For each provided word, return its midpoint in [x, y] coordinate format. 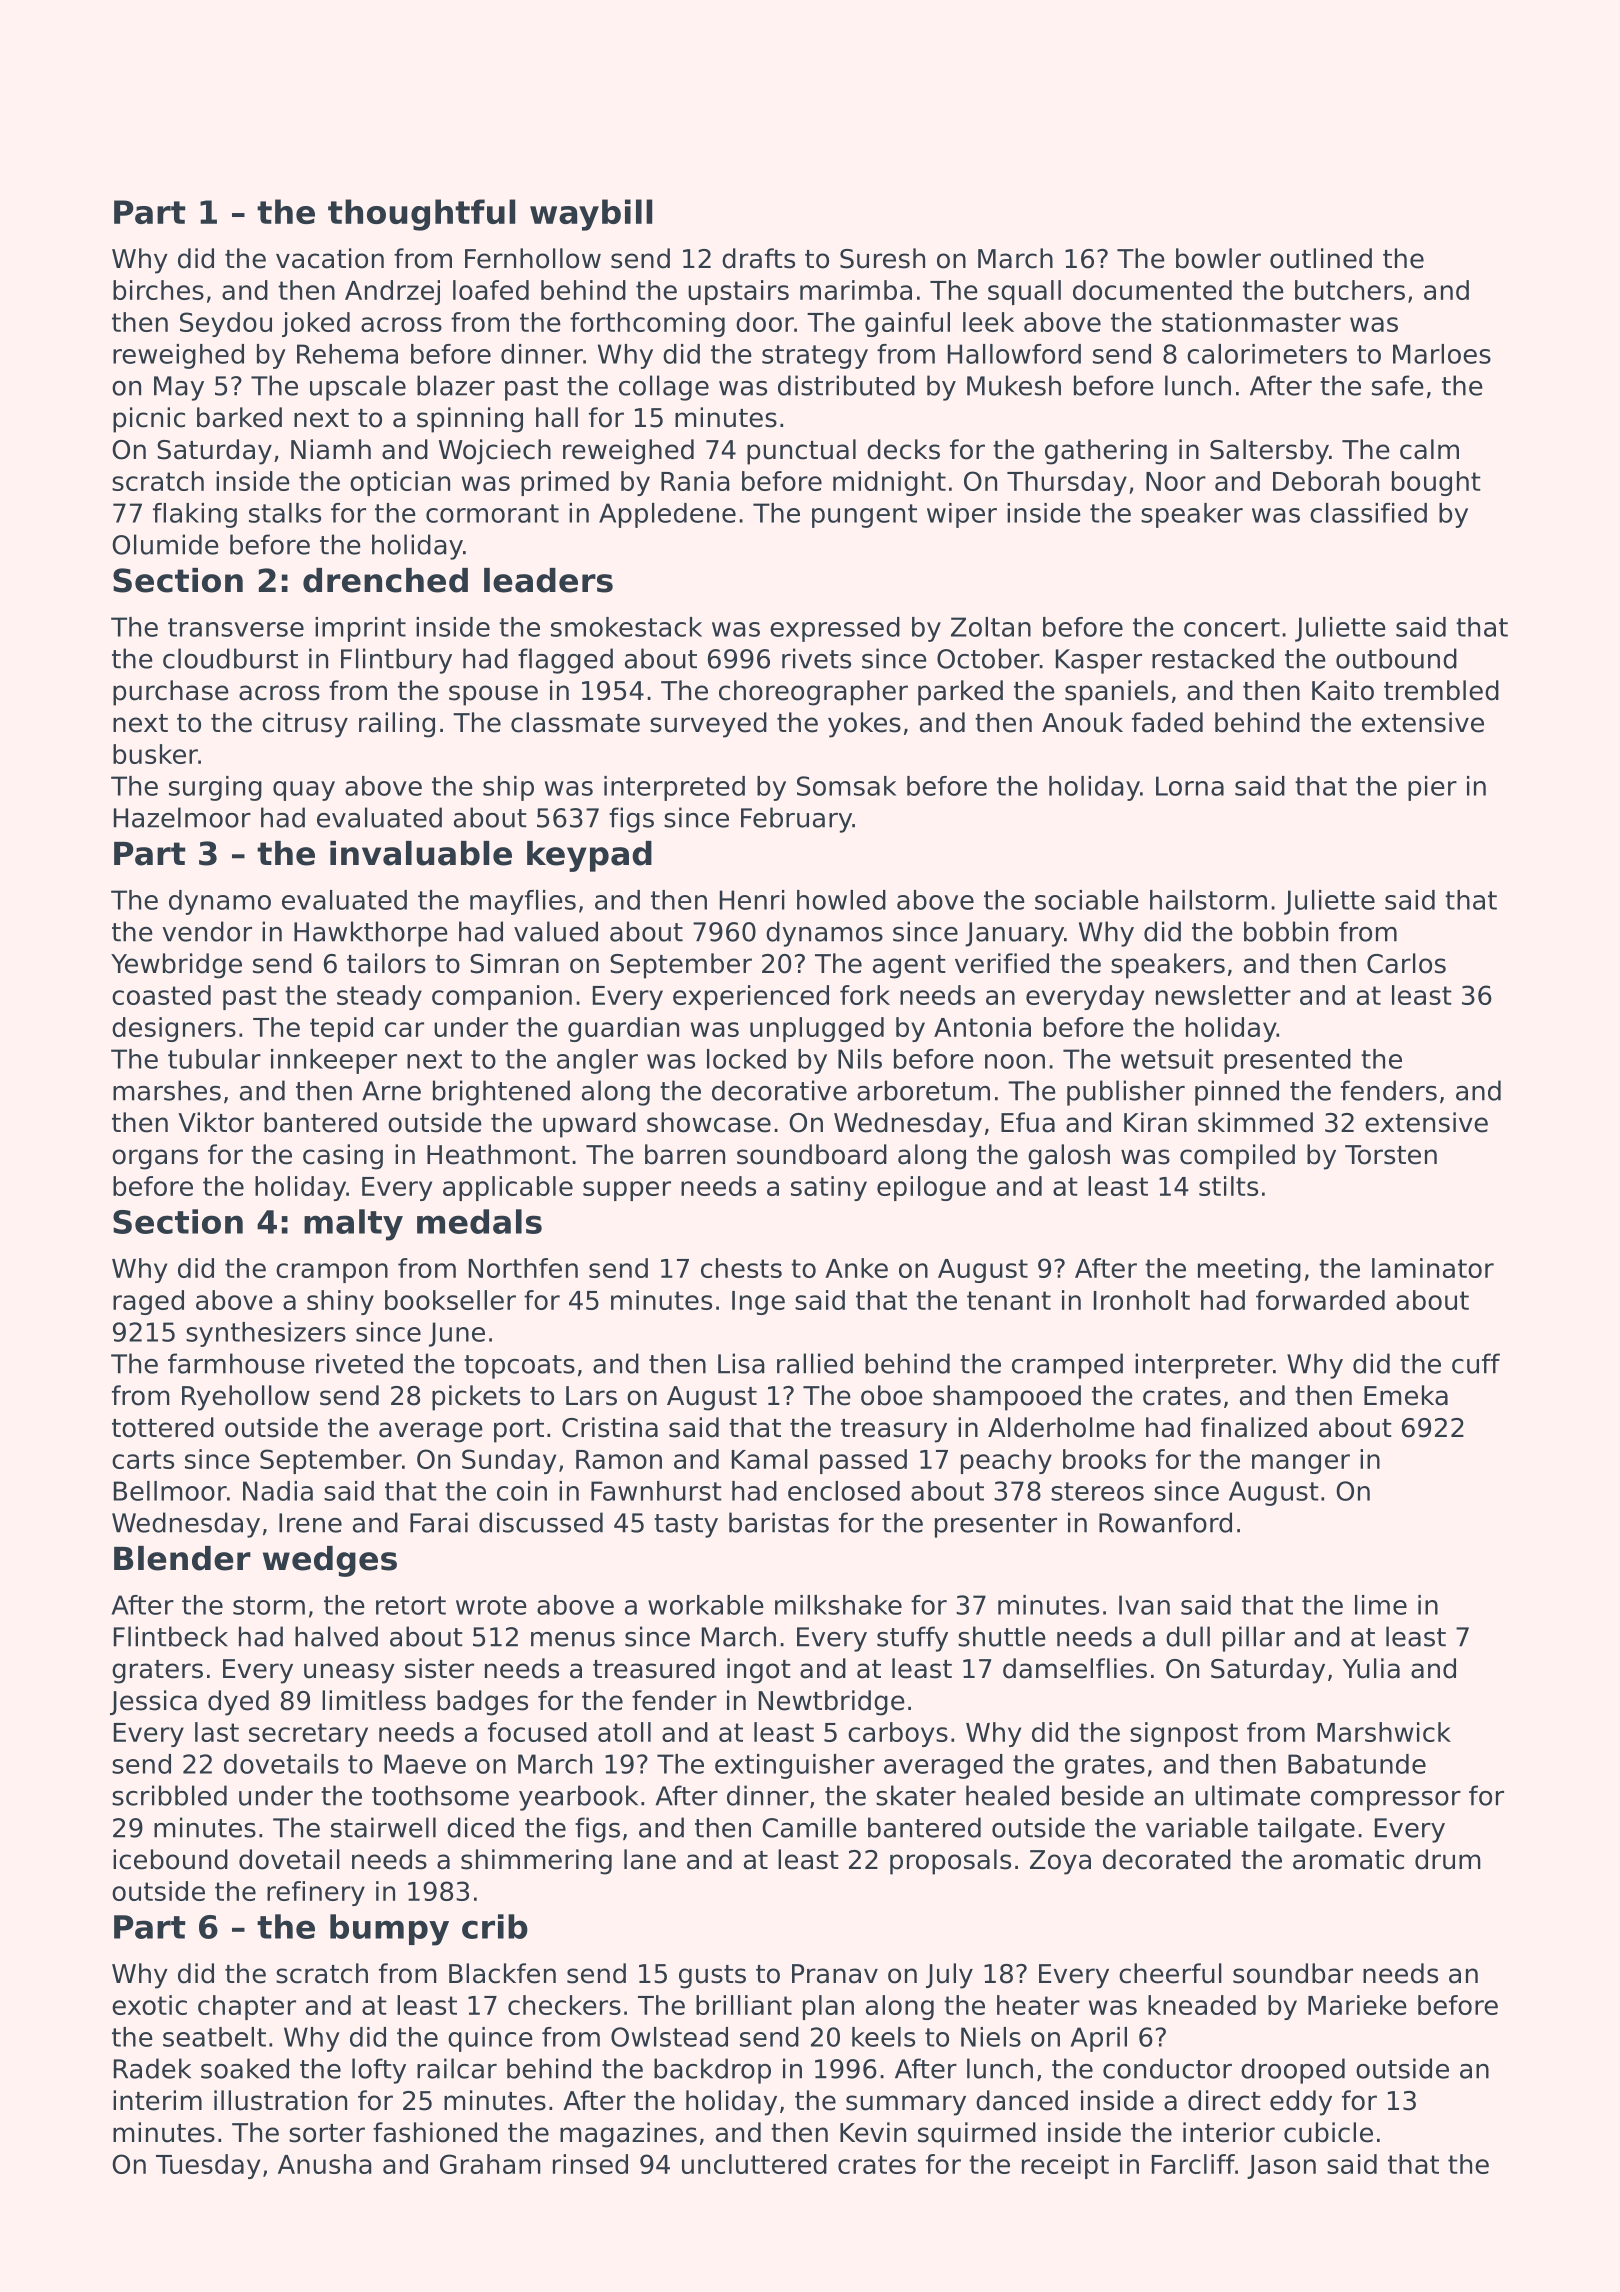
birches [158, 290]
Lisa [741, 1363]
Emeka [1406, 1395]
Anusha [325, 2164]
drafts [758, 258]
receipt [1065, 2166]
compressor [1386, 1801]
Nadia [278, 1491]
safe [1398, 385]
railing [397, 725]
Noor [1176, 481]
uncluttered [754, 2164]
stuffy [912, 1639]
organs [155, 1159]
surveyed [708, 725]
